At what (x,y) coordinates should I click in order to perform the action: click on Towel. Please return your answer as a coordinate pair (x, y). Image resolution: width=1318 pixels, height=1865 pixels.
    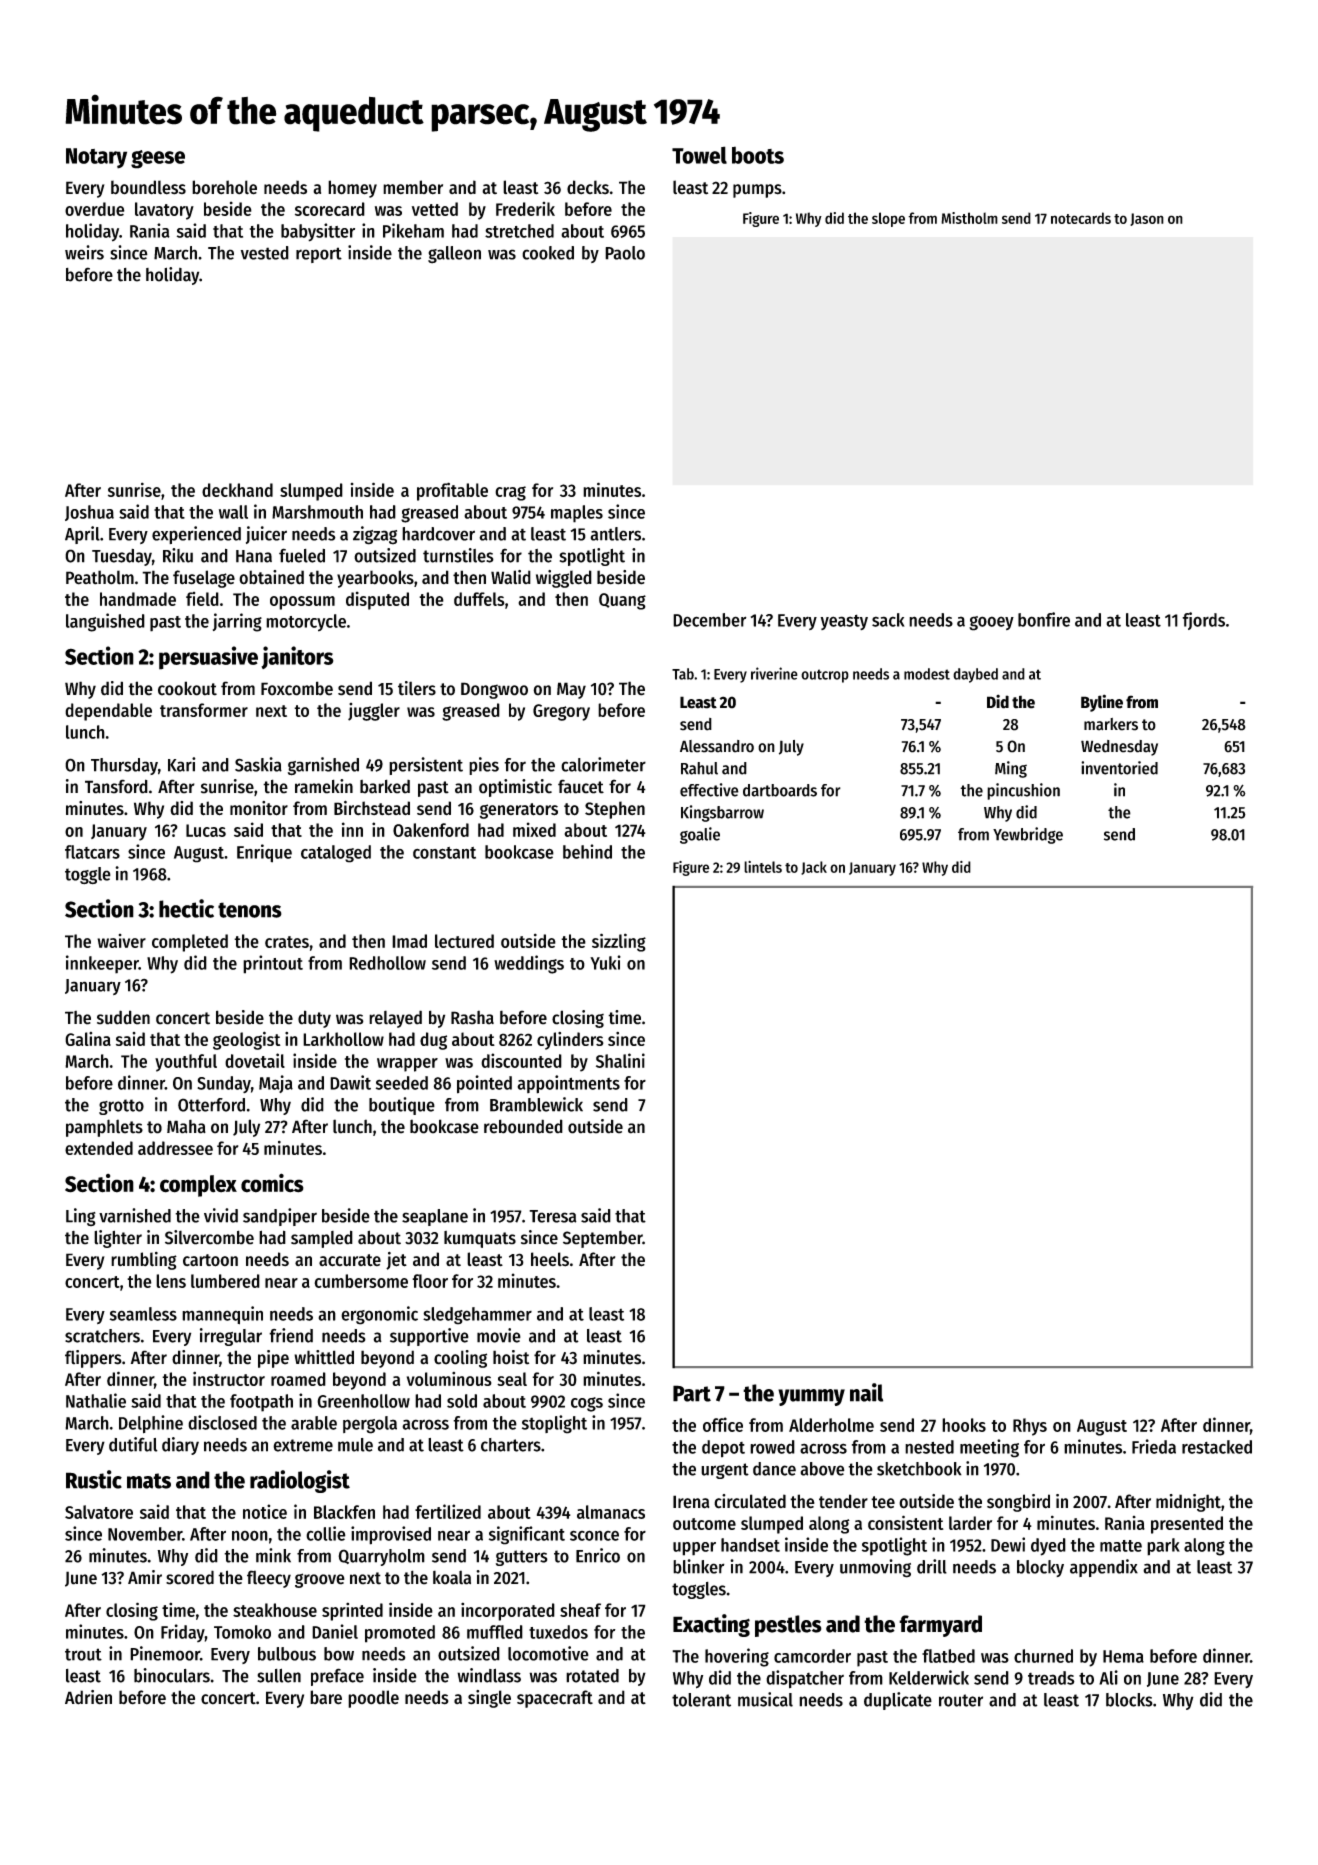
    Looking at the image, I should click on (699, 155).
